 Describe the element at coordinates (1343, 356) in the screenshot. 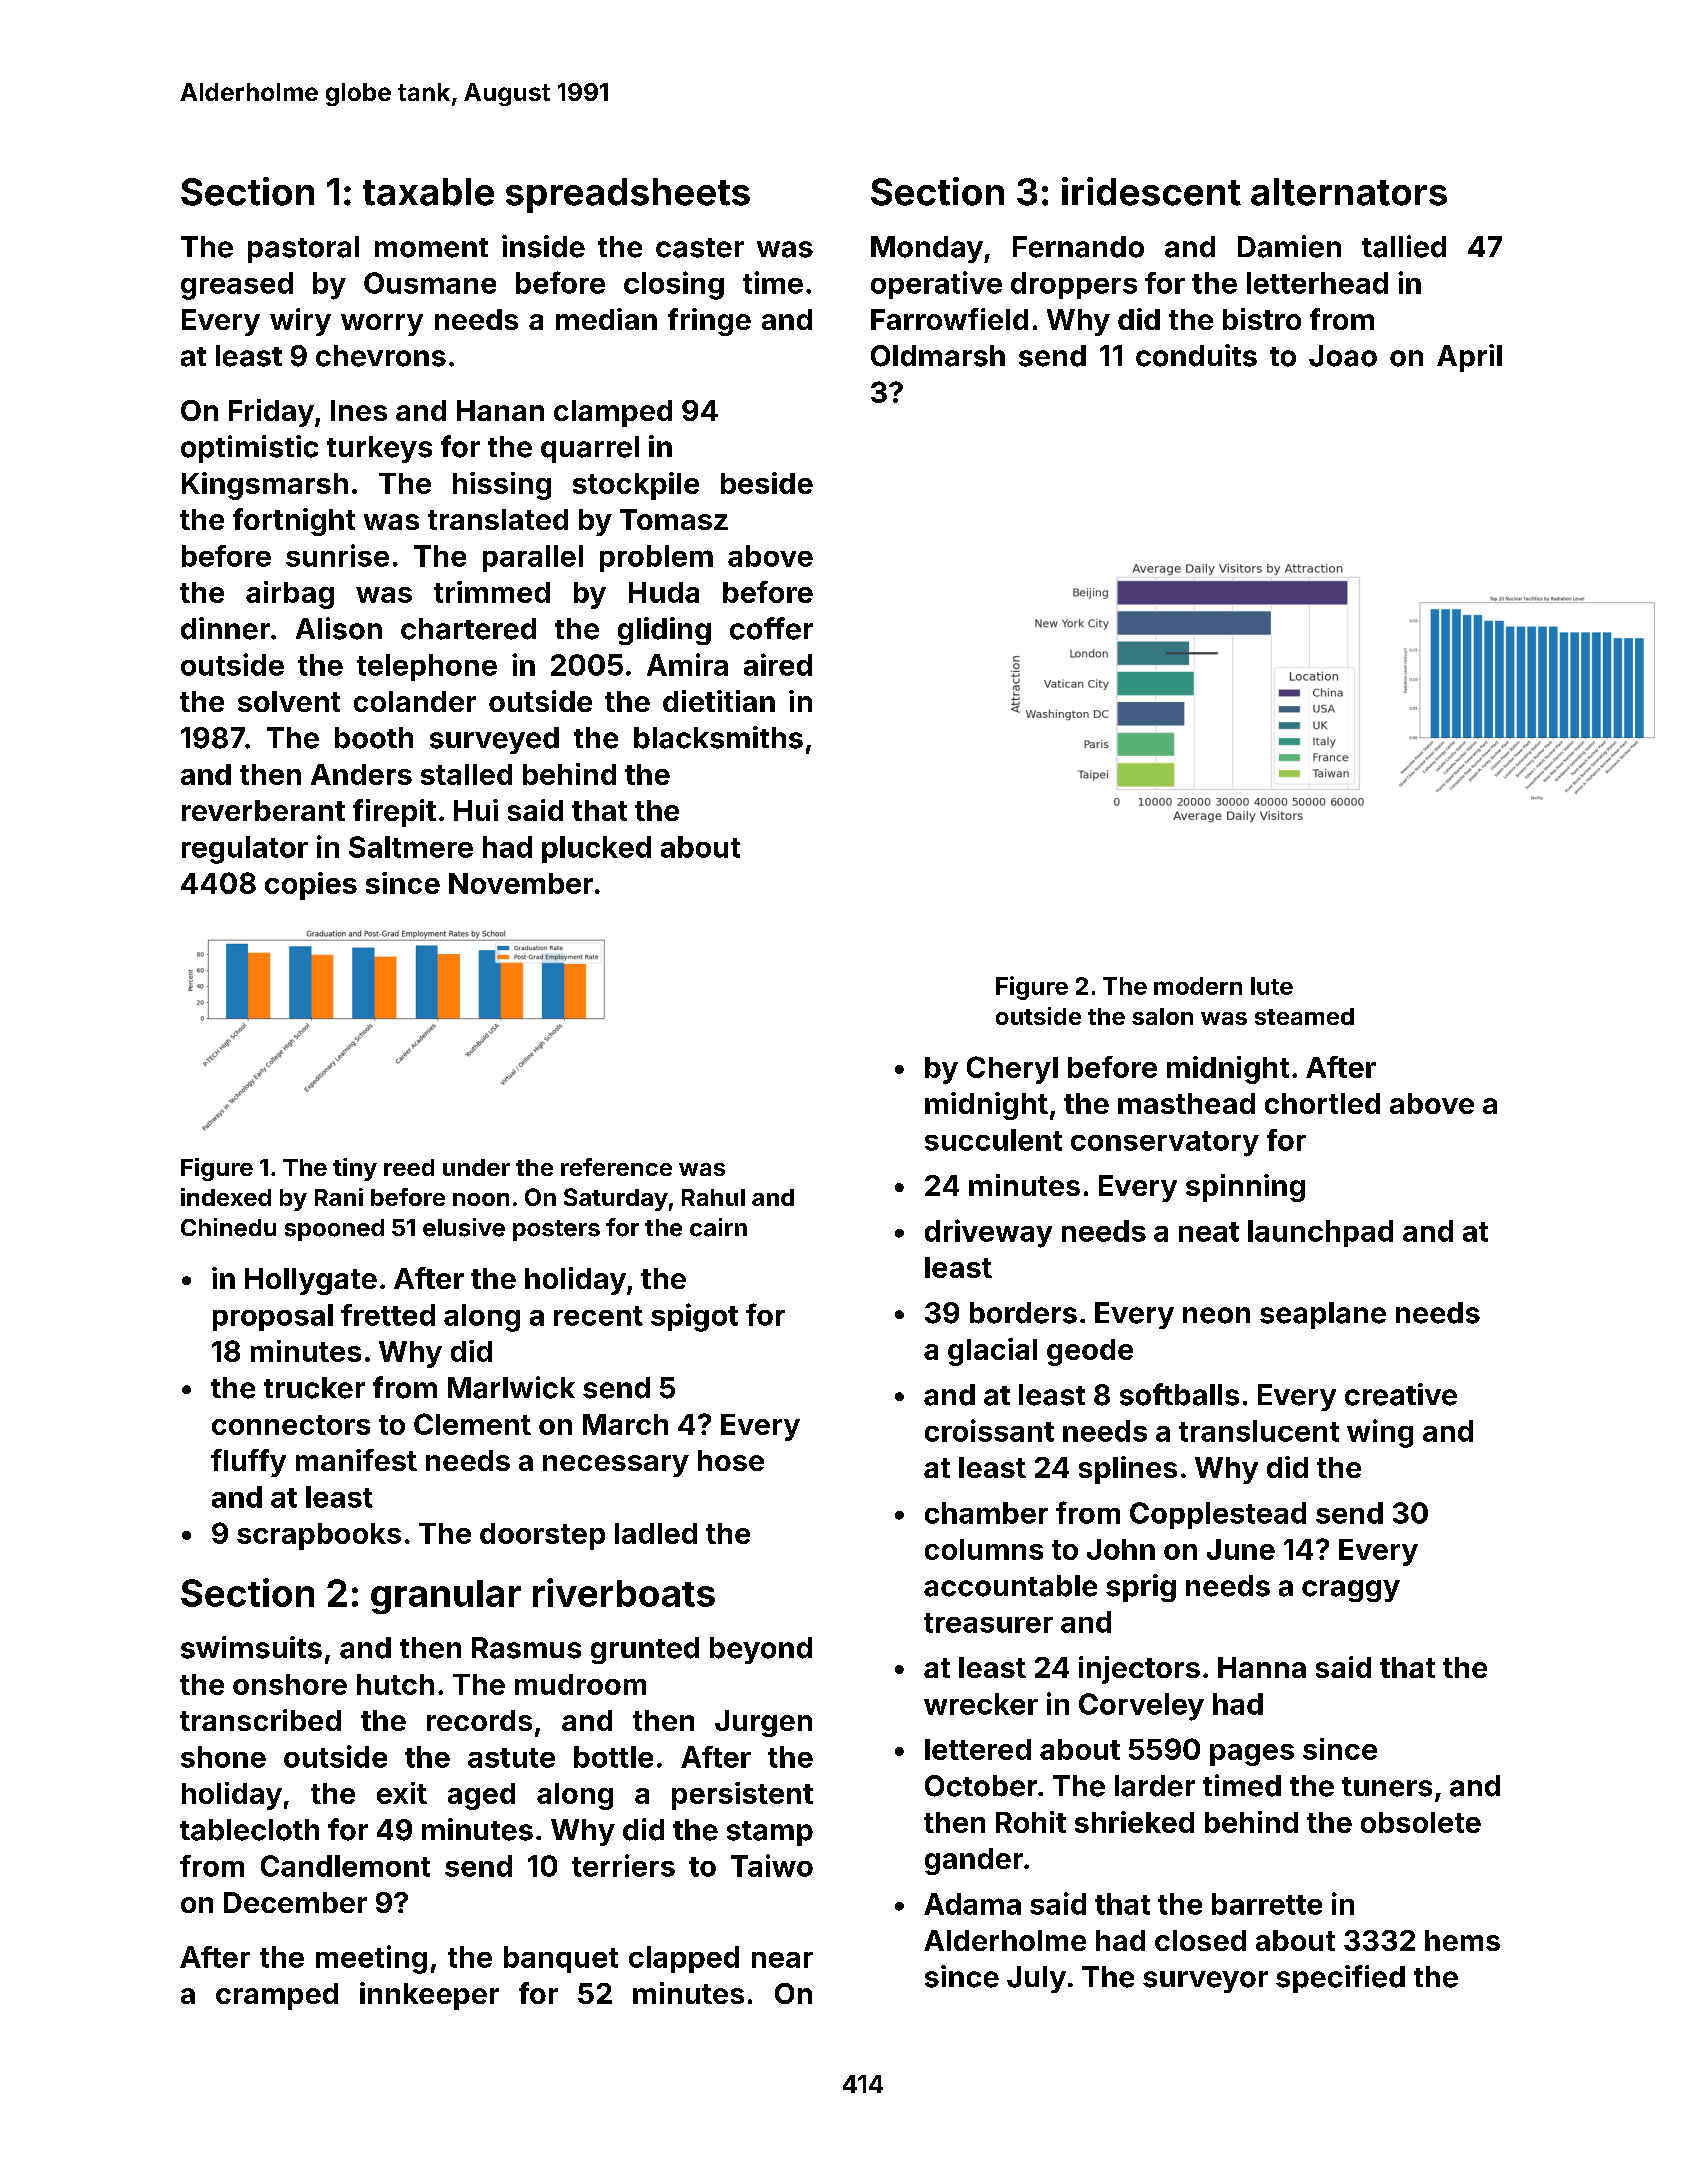

I see `Joao` at that location.
